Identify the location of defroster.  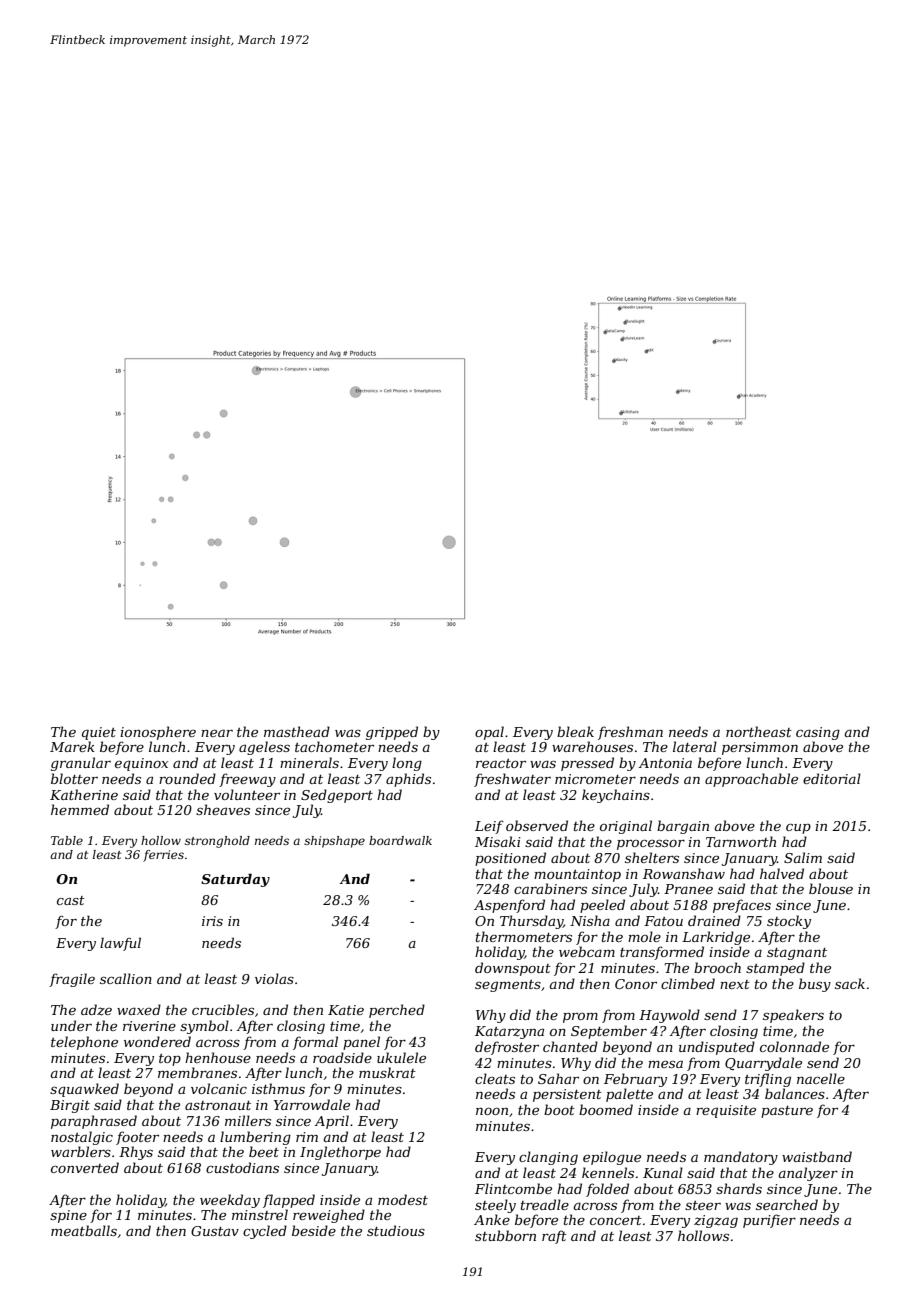
(507, 1048).
